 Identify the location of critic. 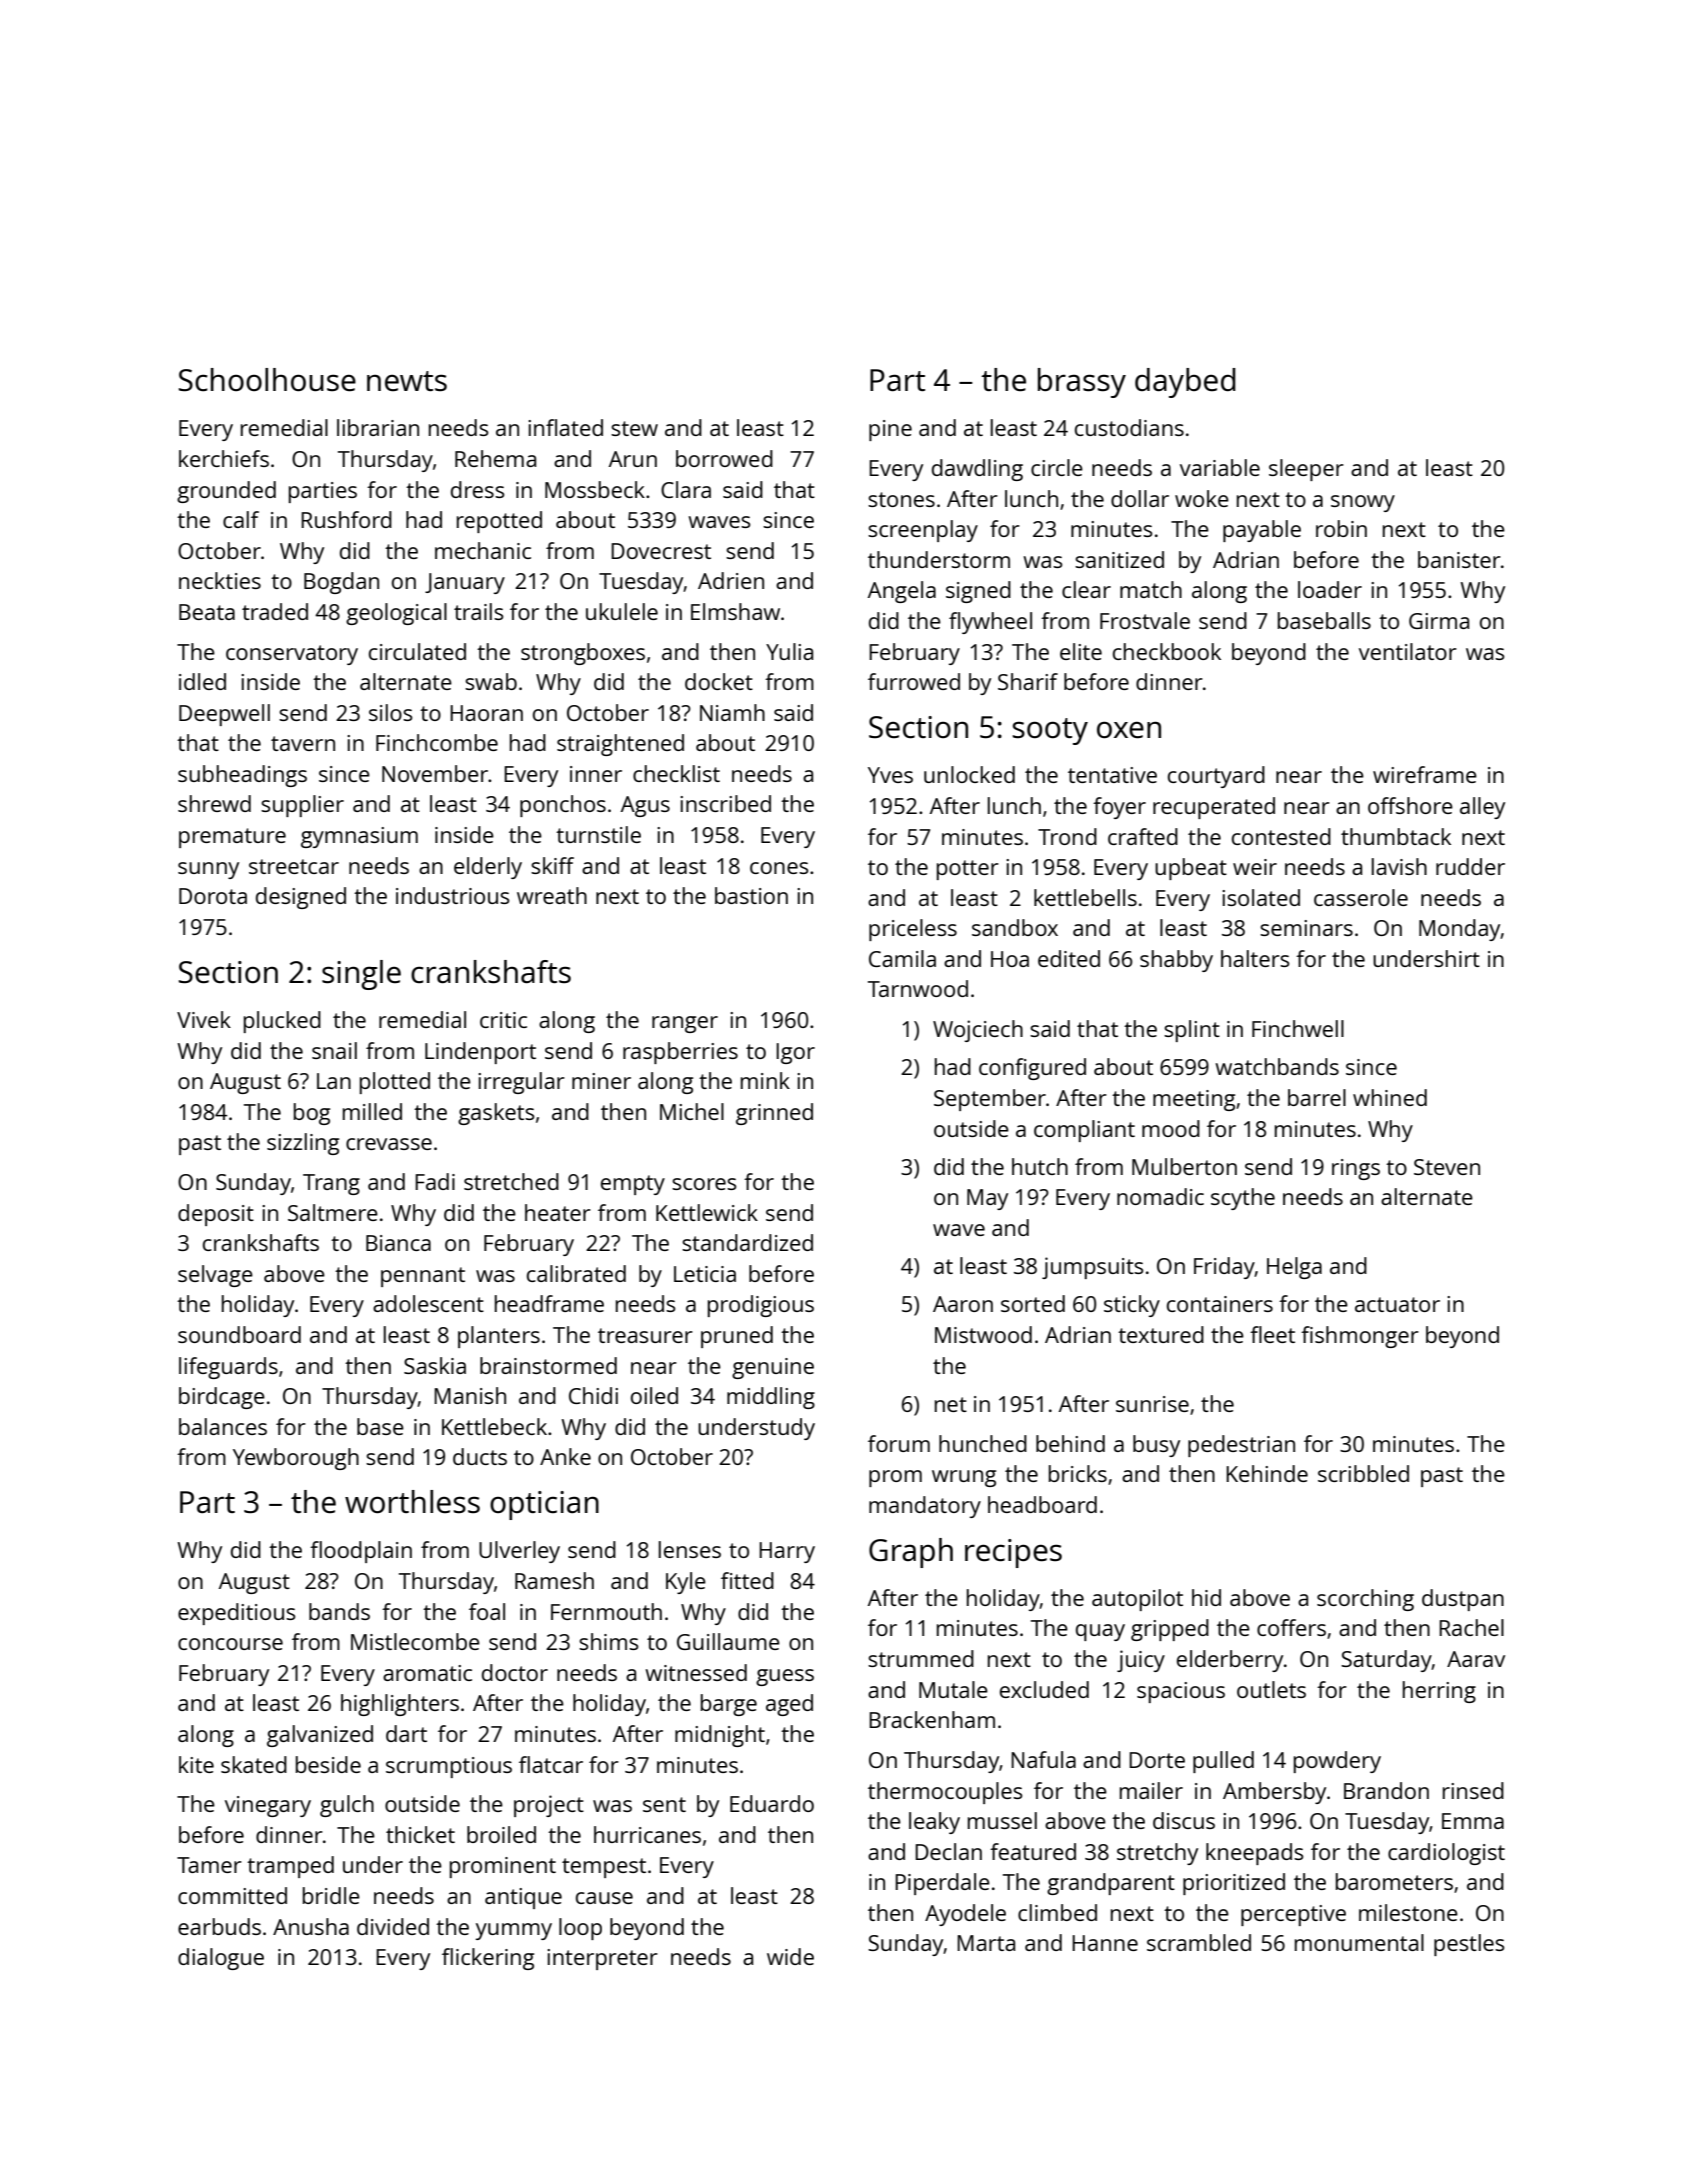
(503, 1020).
